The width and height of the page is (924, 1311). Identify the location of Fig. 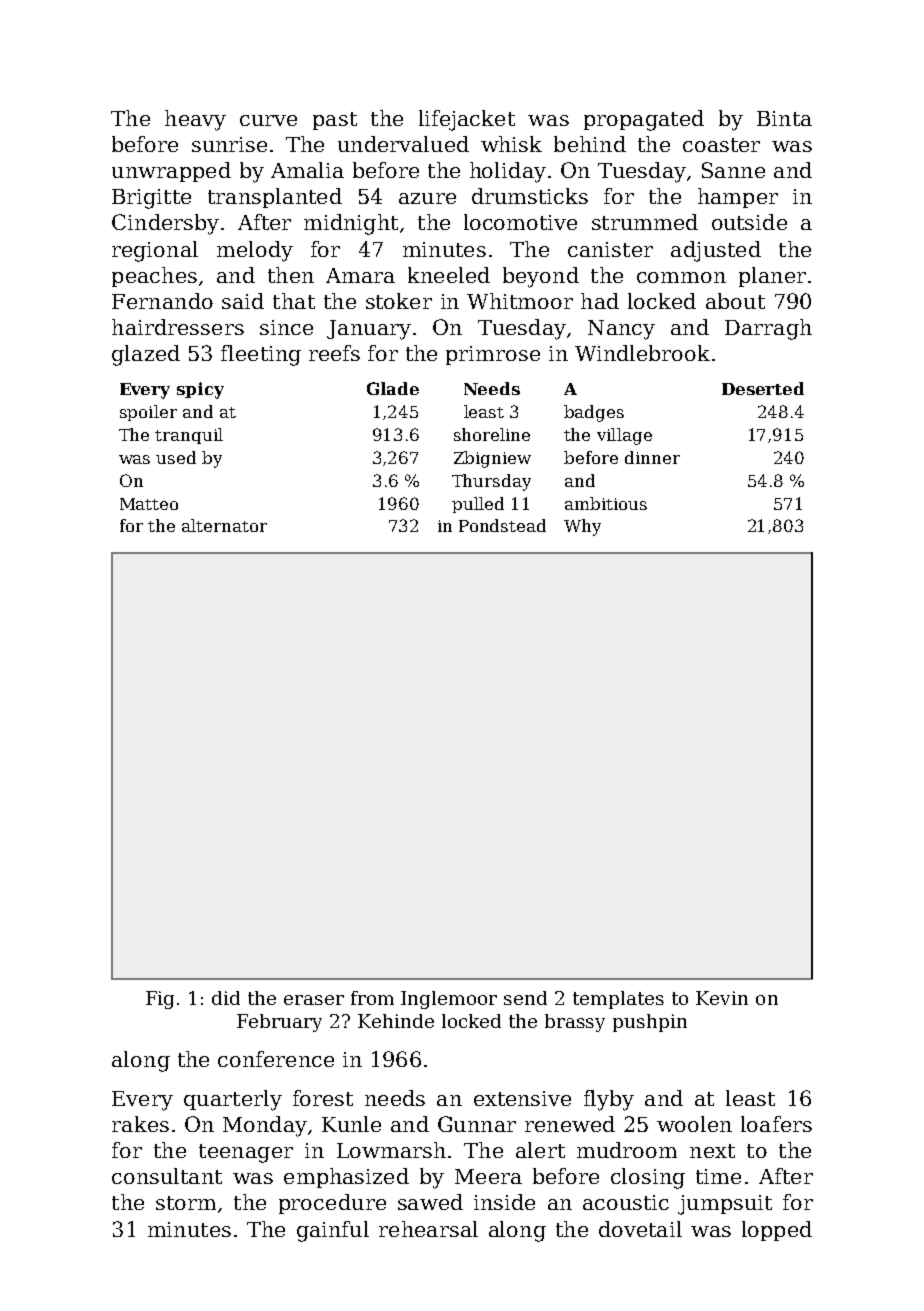
(160, 1000).
